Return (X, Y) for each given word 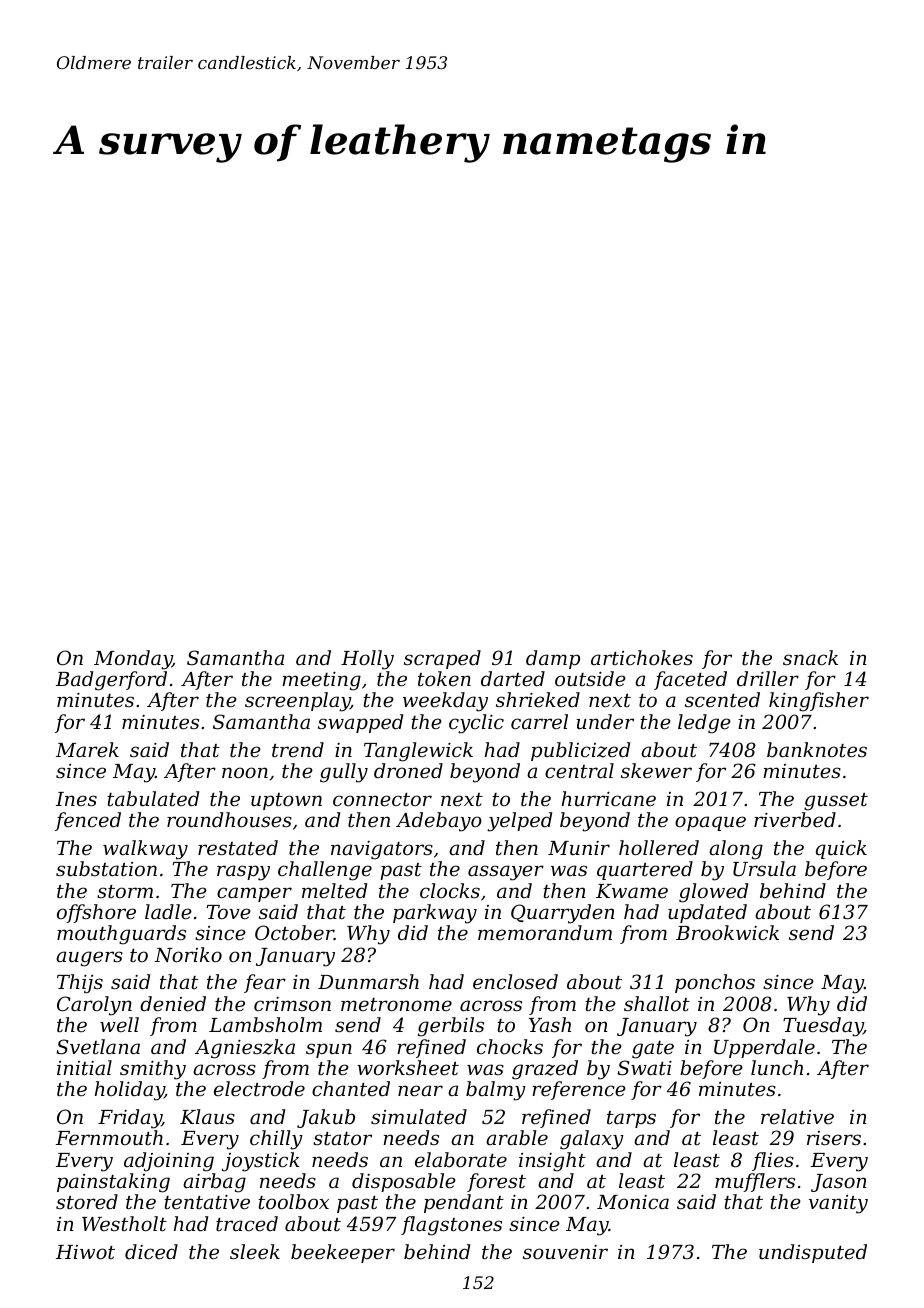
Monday (133, 660)
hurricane (609, 798)
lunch (777, 1067)
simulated (419, 1116)
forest (496, 1182)
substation (106, 868)
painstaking (113, 1183)
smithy (153, 1070)
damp (553, 659)
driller (768, 678)
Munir (579, 848)
